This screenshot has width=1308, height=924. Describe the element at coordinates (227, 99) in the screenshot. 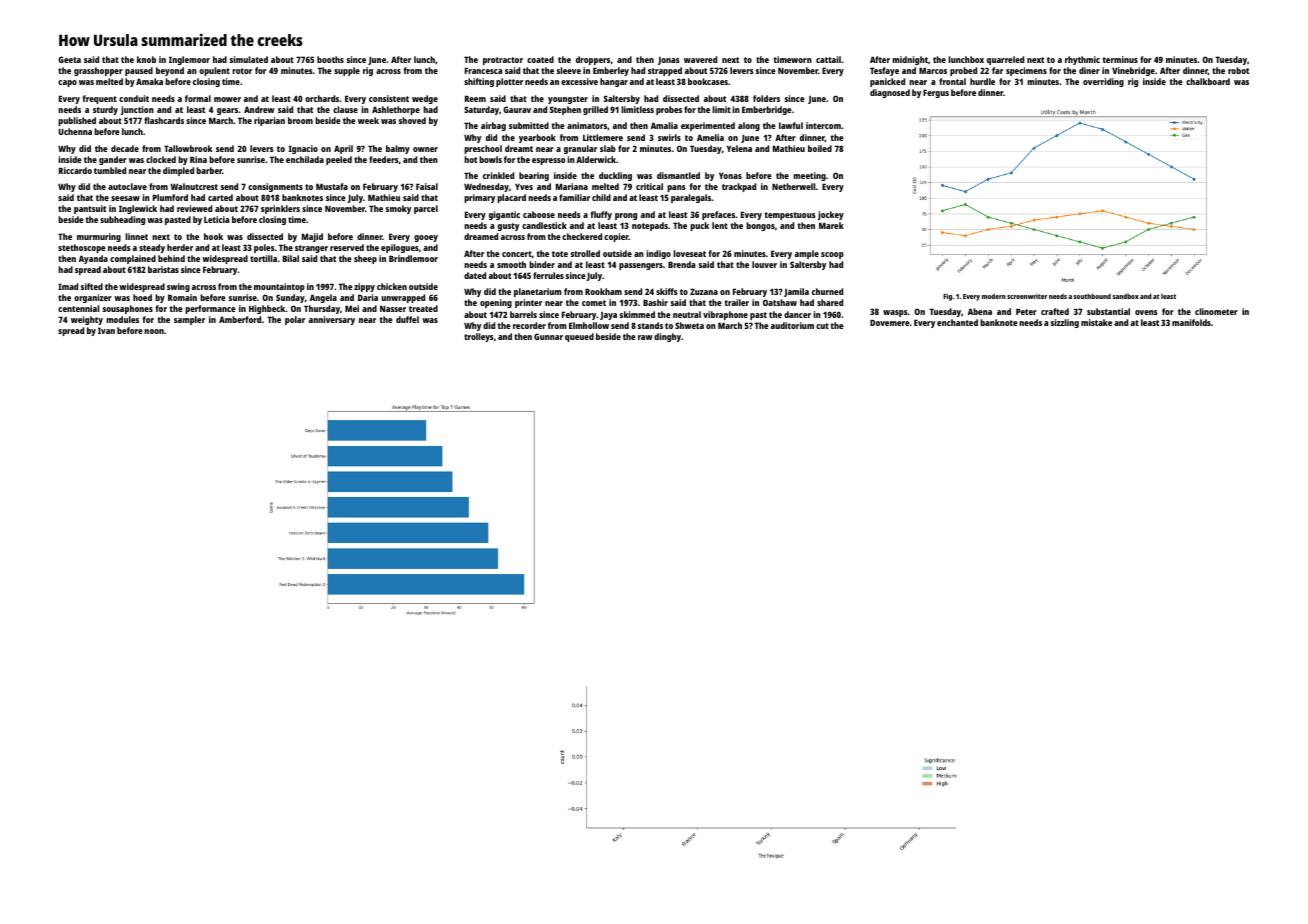

I see `mower` at that location.
